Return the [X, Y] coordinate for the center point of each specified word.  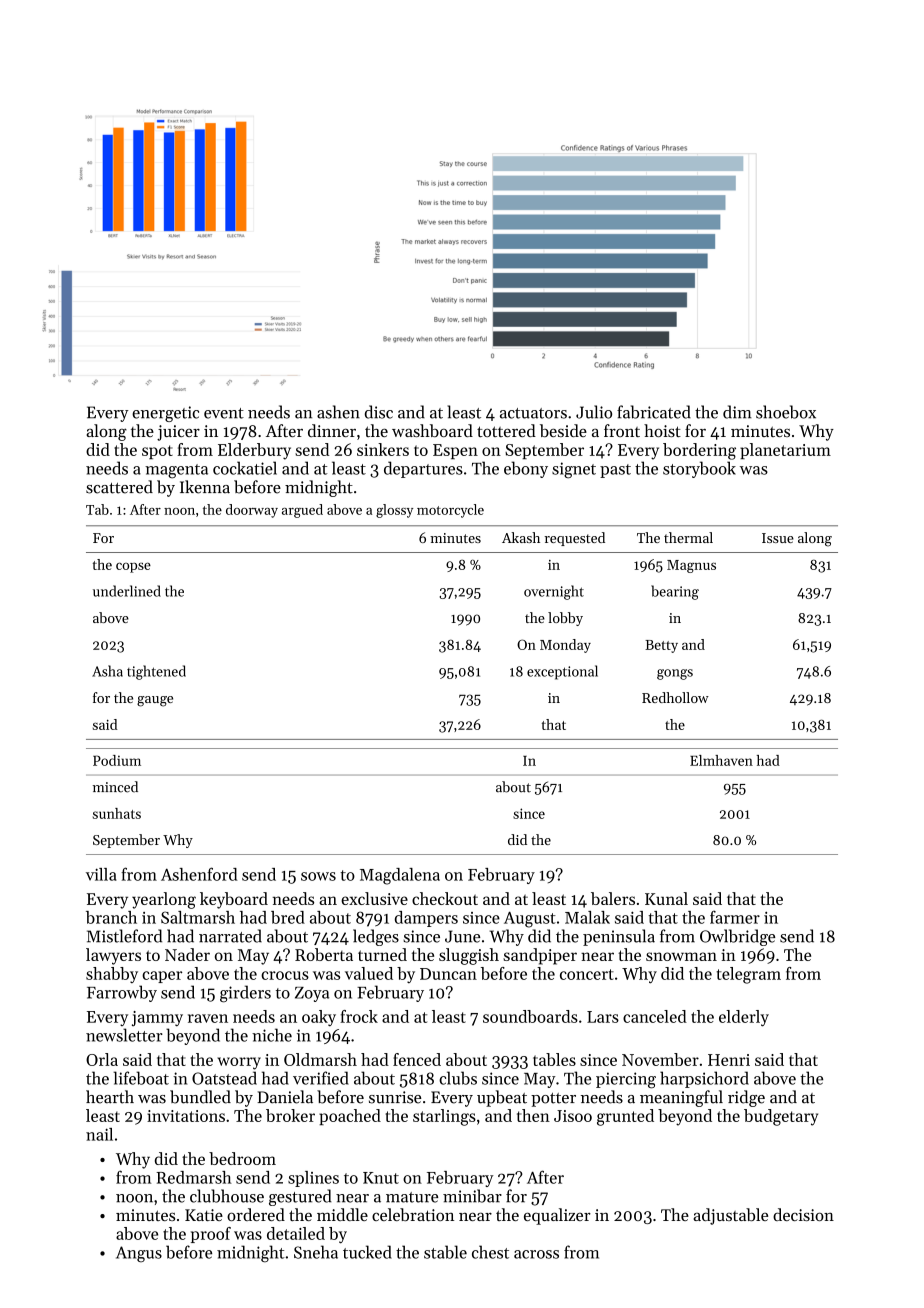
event [224, 413]
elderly [744, 1018]
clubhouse [227, 1196]
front [622, 430]
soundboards [530, 1016]
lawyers [113, 956]
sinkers [383, 449]
